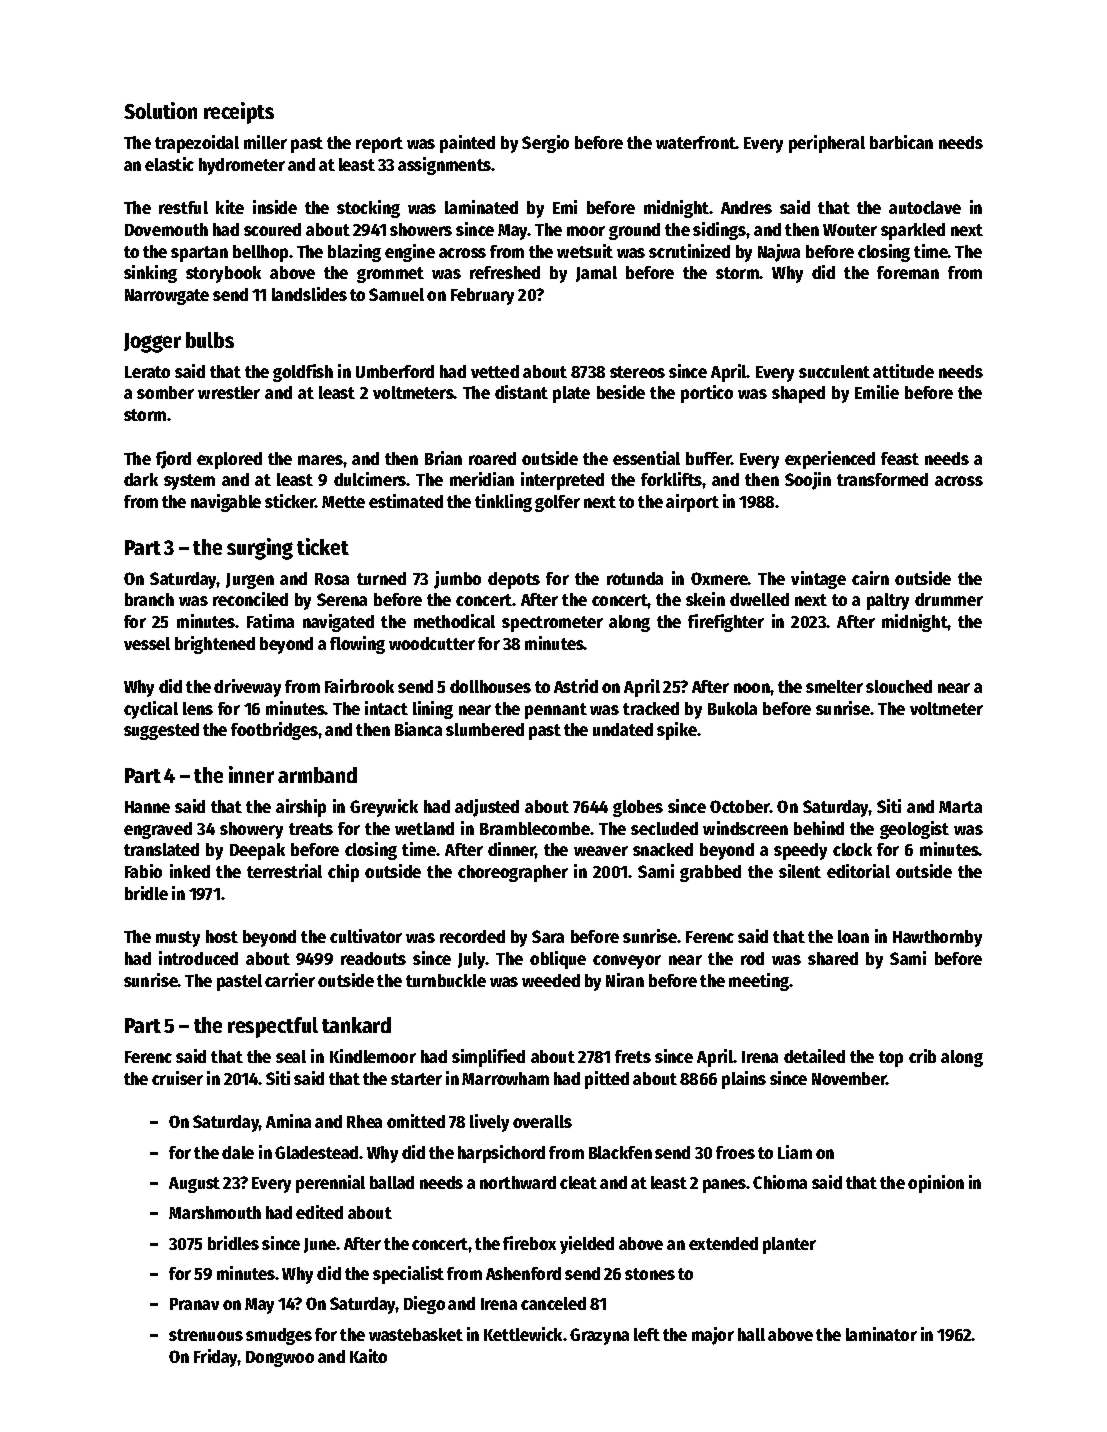  Describe the element at coordinates (513, 873) in the page. I see `choreographer` at that location.
